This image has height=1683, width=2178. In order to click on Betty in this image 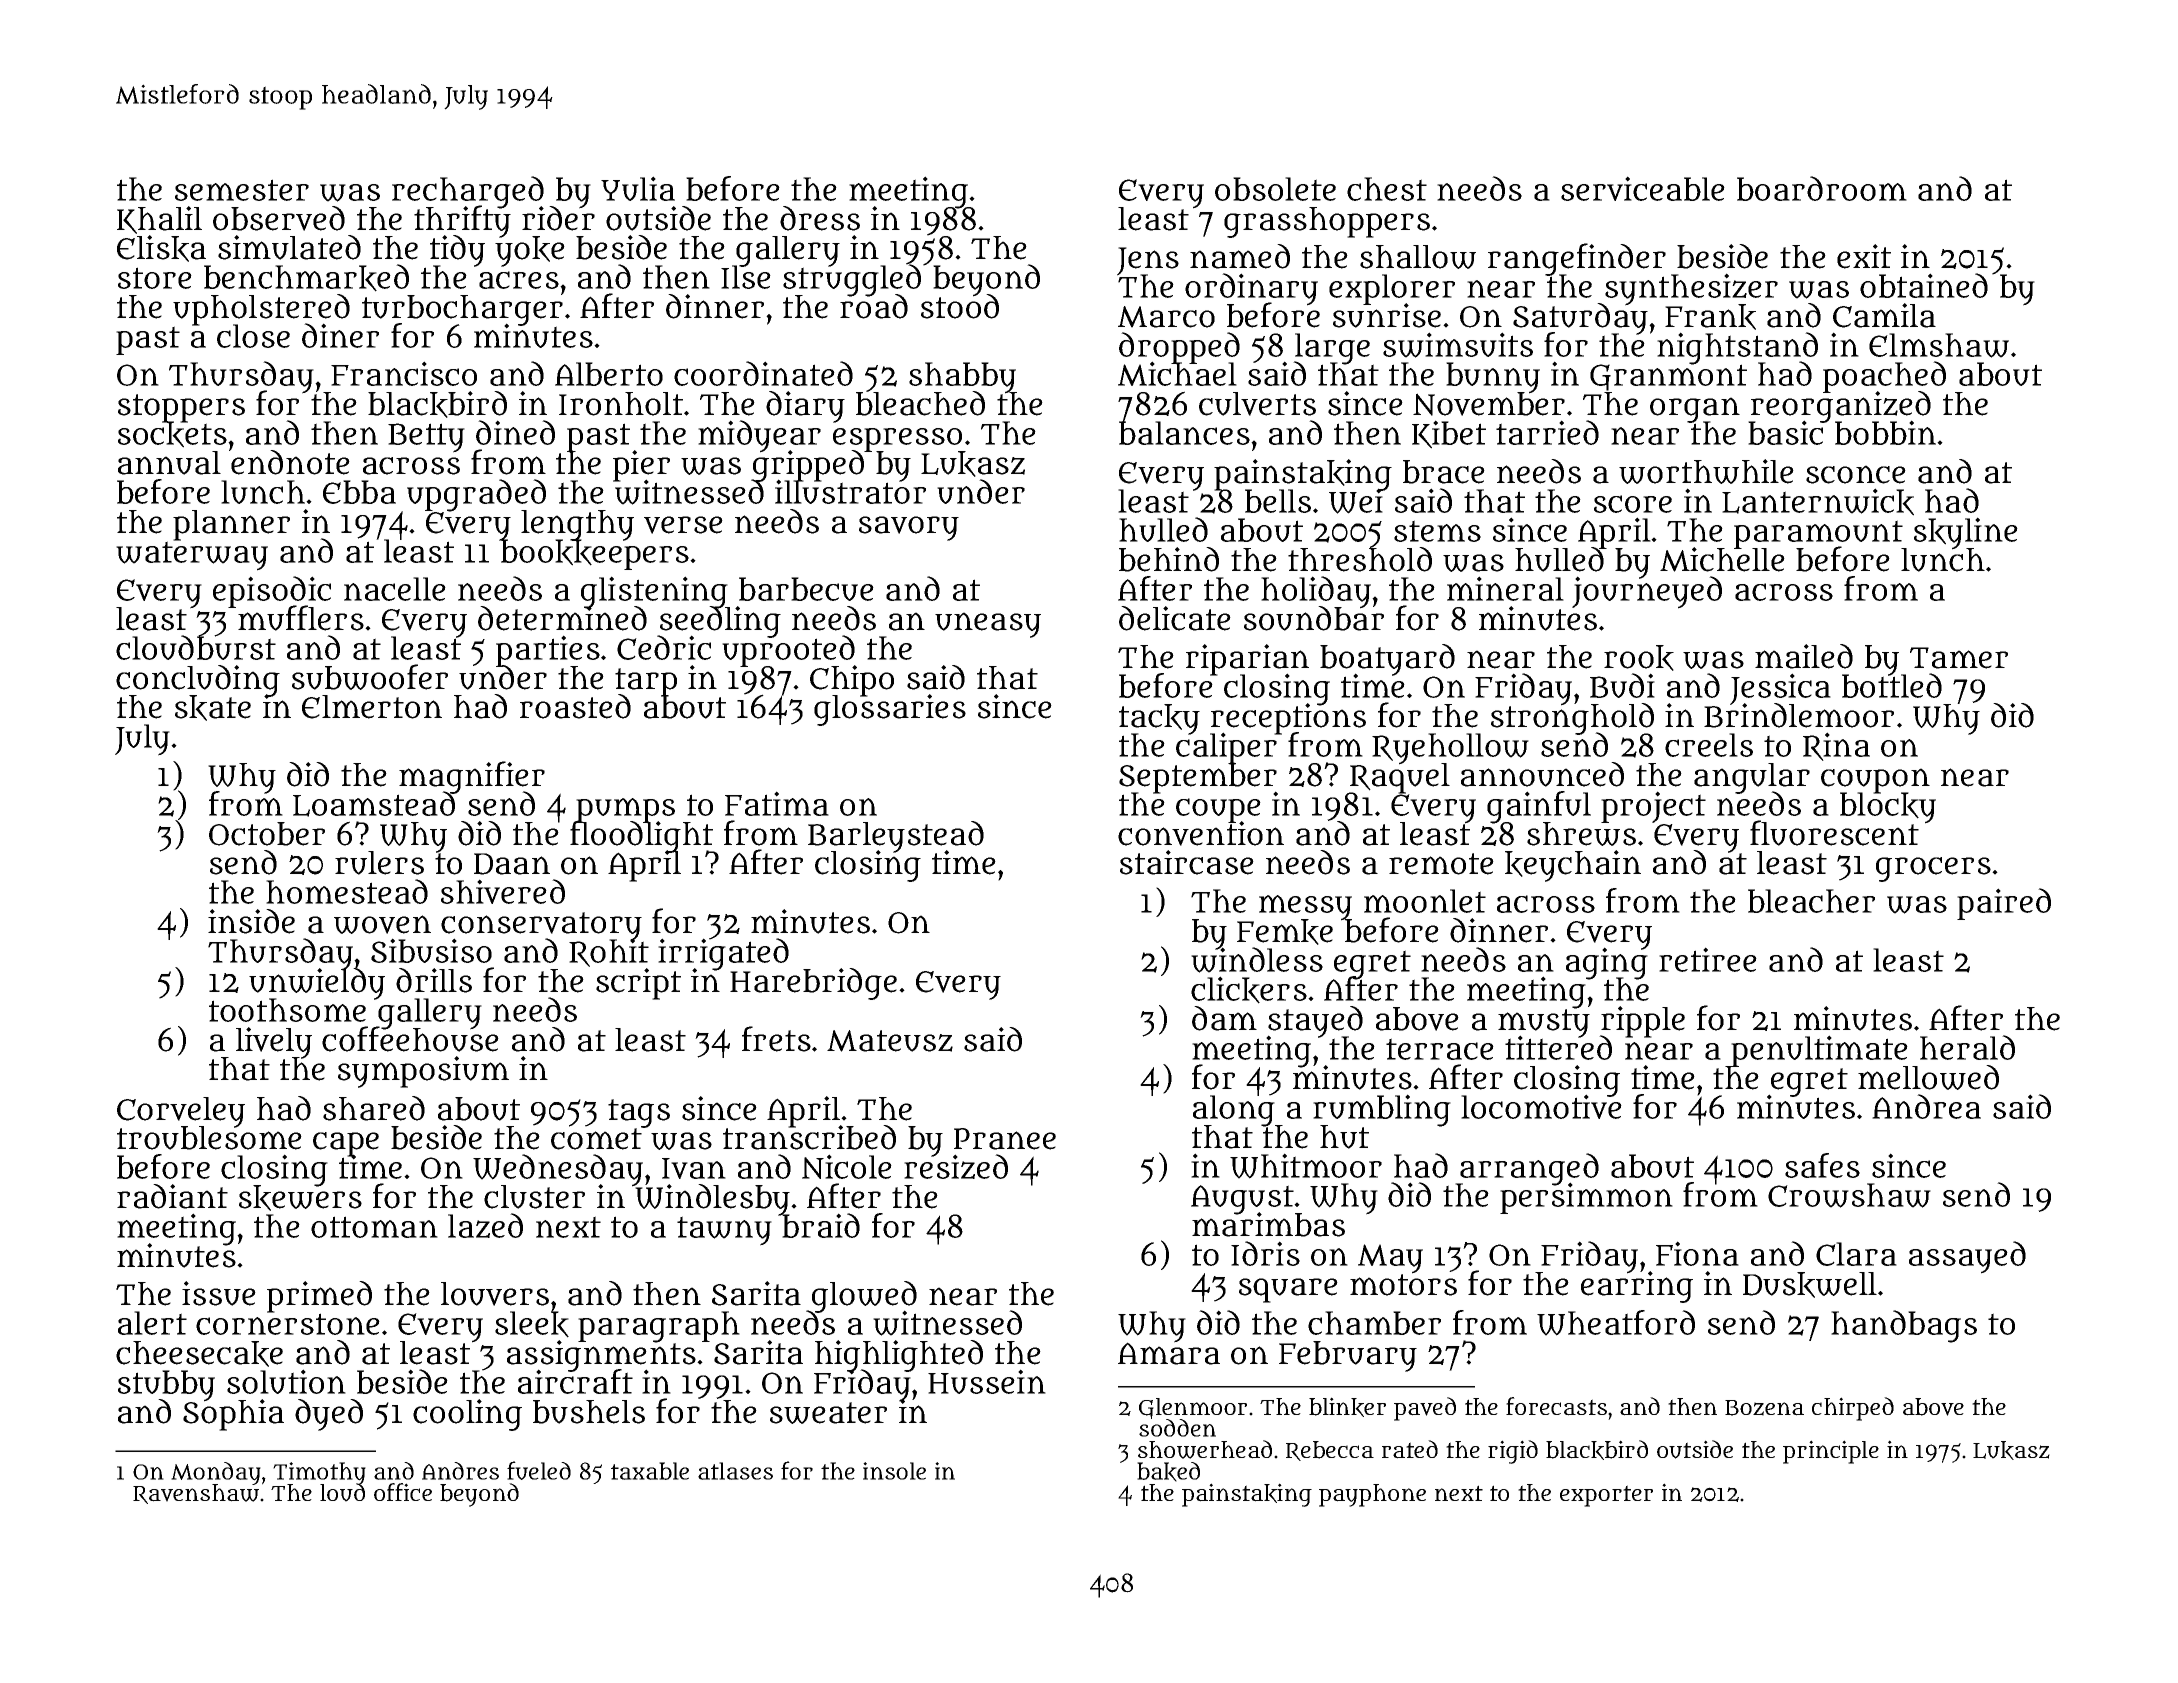, I will do `click(426, 438)`.
